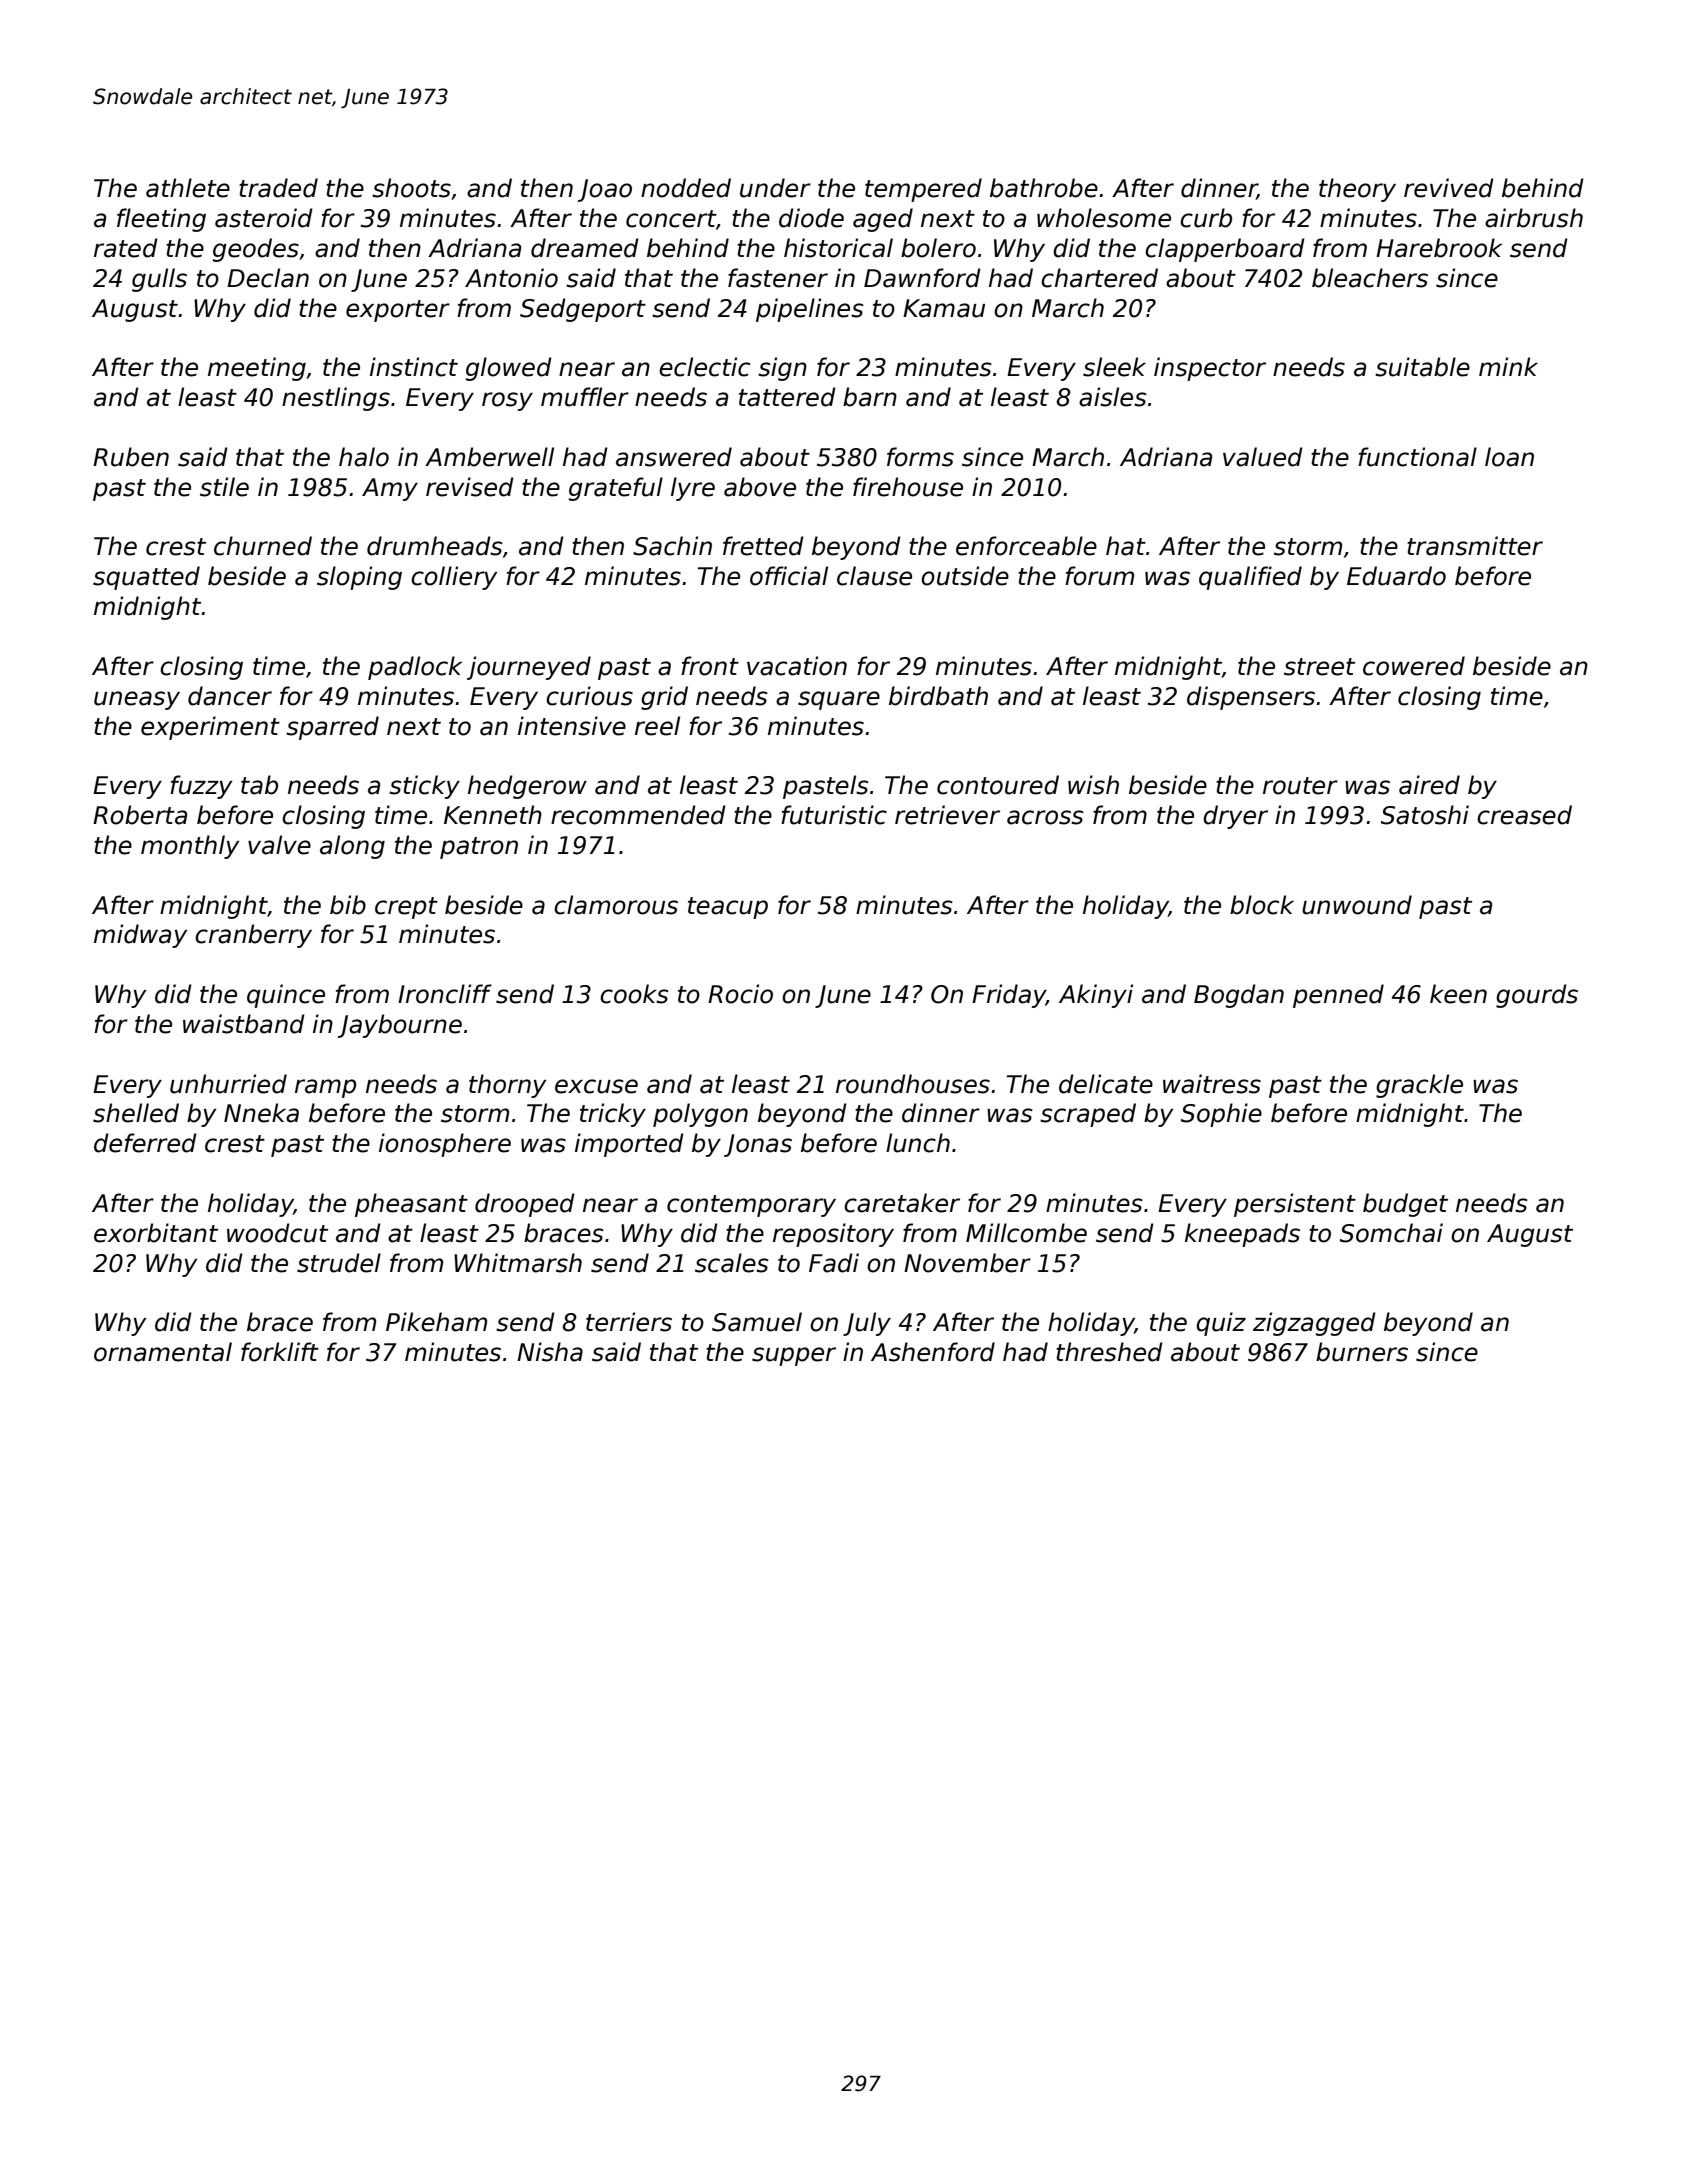 The image size is (1683, 2178). Describe the element at coordinates (1425, 815) in the document. I see `Satoshi` at that location.
